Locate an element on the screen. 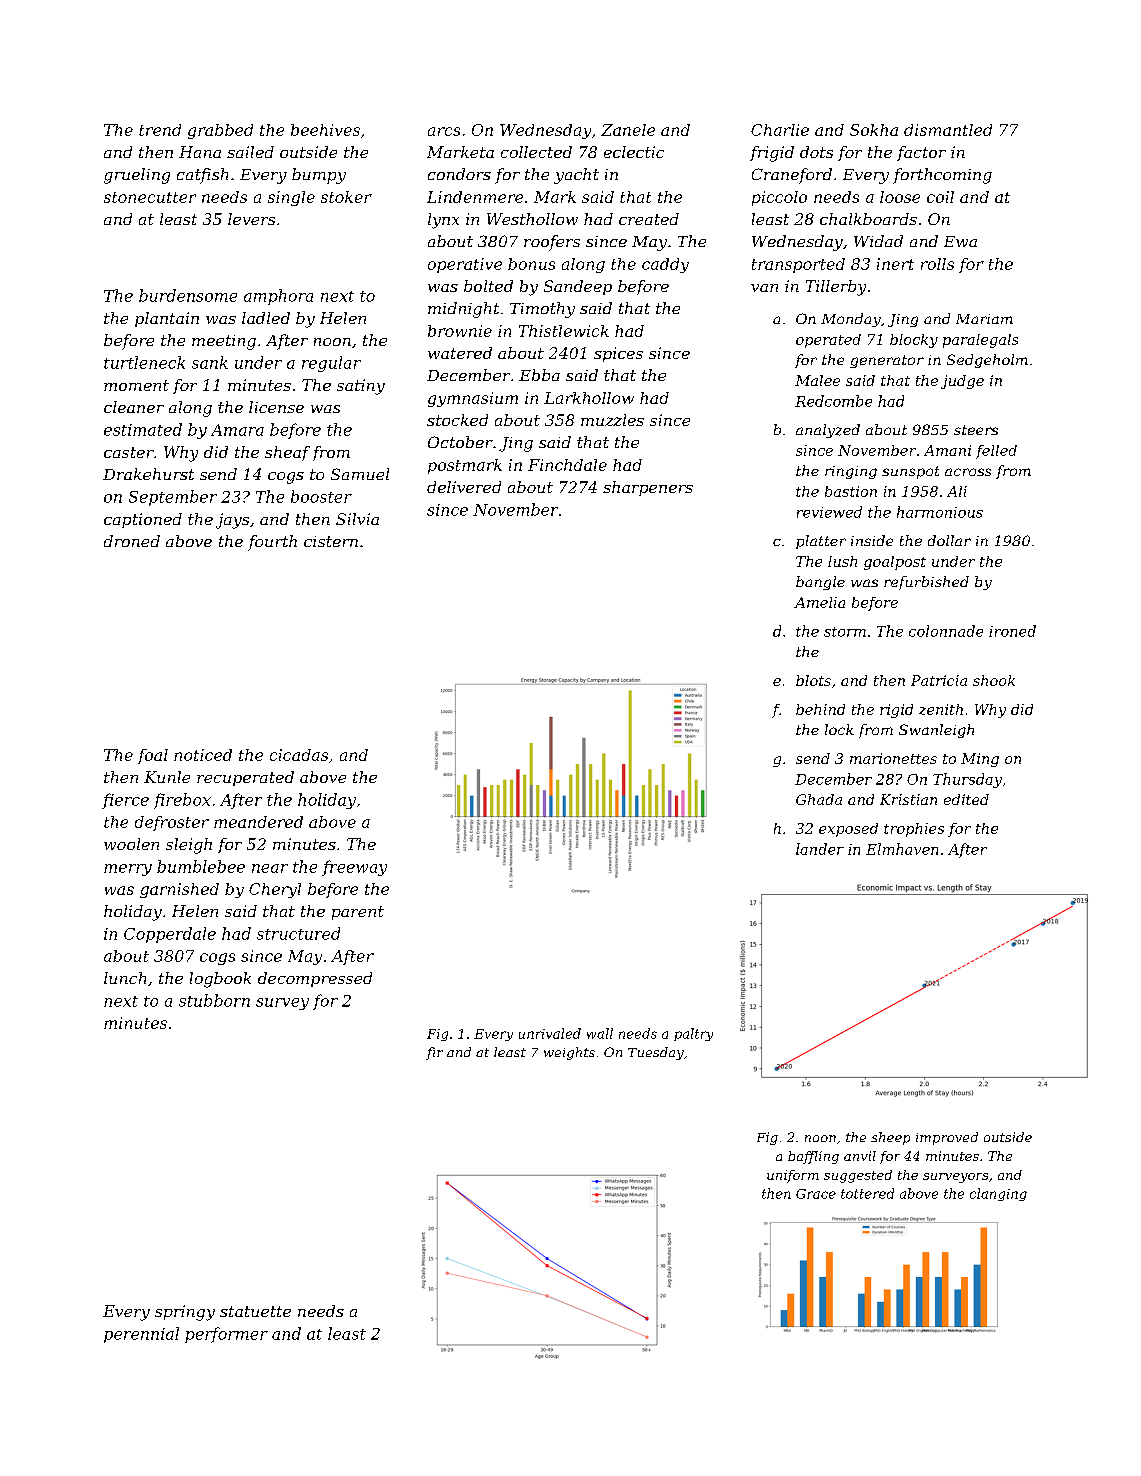  droned is located at coordinates (132, 541).
